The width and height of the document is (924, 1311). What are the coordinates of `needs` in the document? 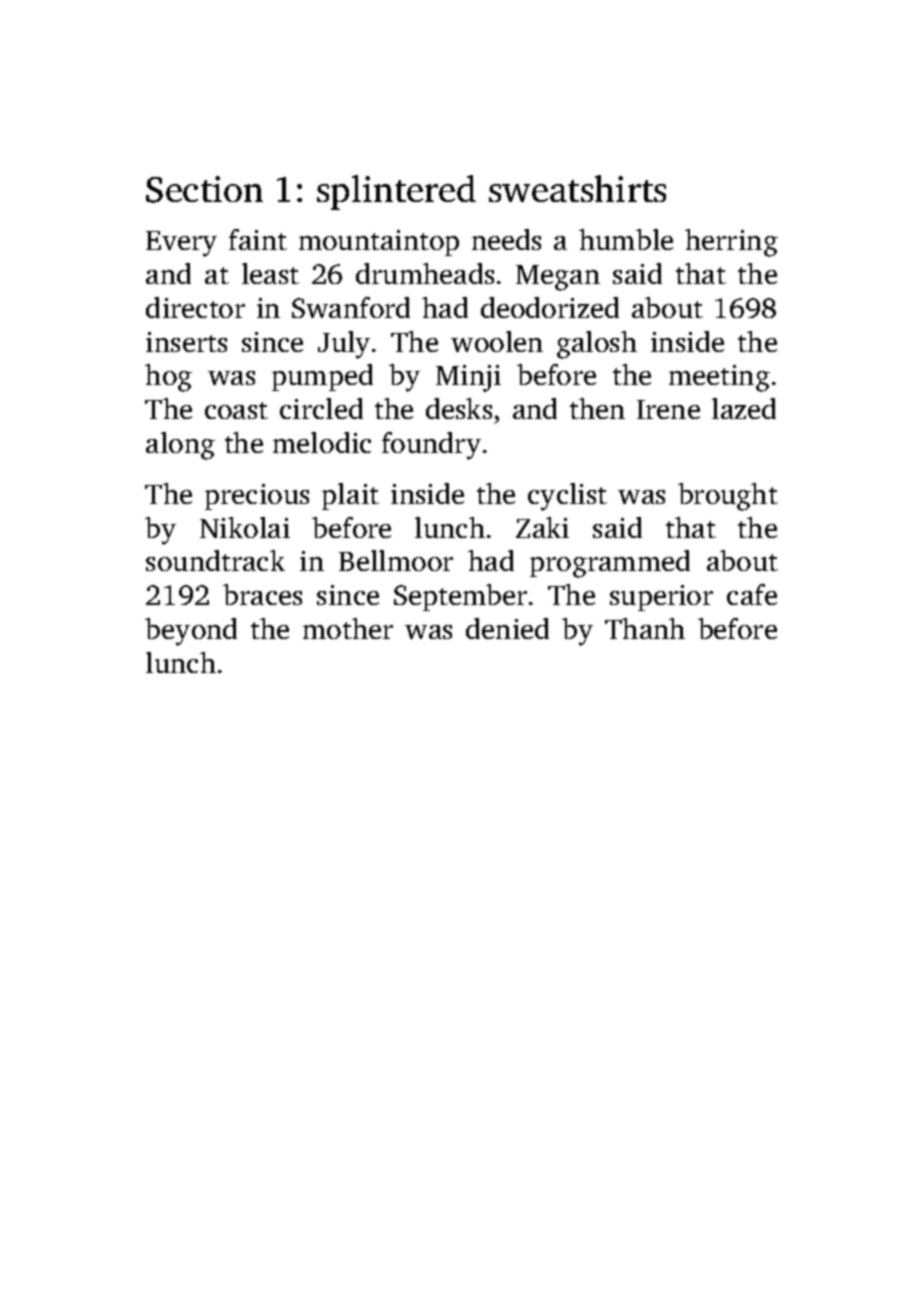 It's located at (506, 239).
